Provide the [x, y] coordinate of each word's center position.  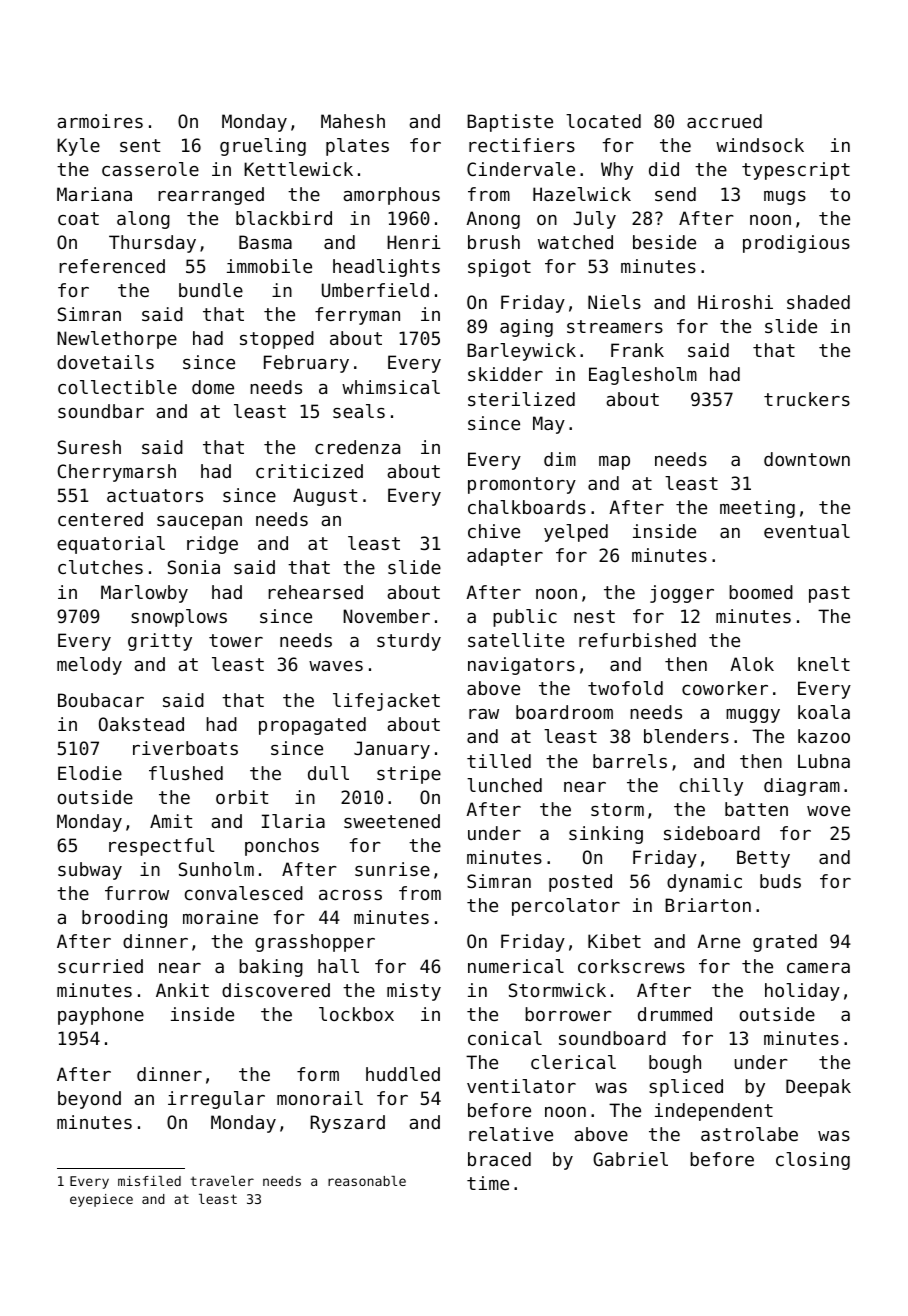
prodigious [796, 244]
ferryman [357, 316]
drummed [675, 1014]
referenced [112, 266]
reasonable [367, 1181]
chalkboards [527, 507]
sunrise [392, 869]
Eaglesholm [643, 376]
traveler [222, 1181]
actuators [155, 495]
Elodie [90, 773]
